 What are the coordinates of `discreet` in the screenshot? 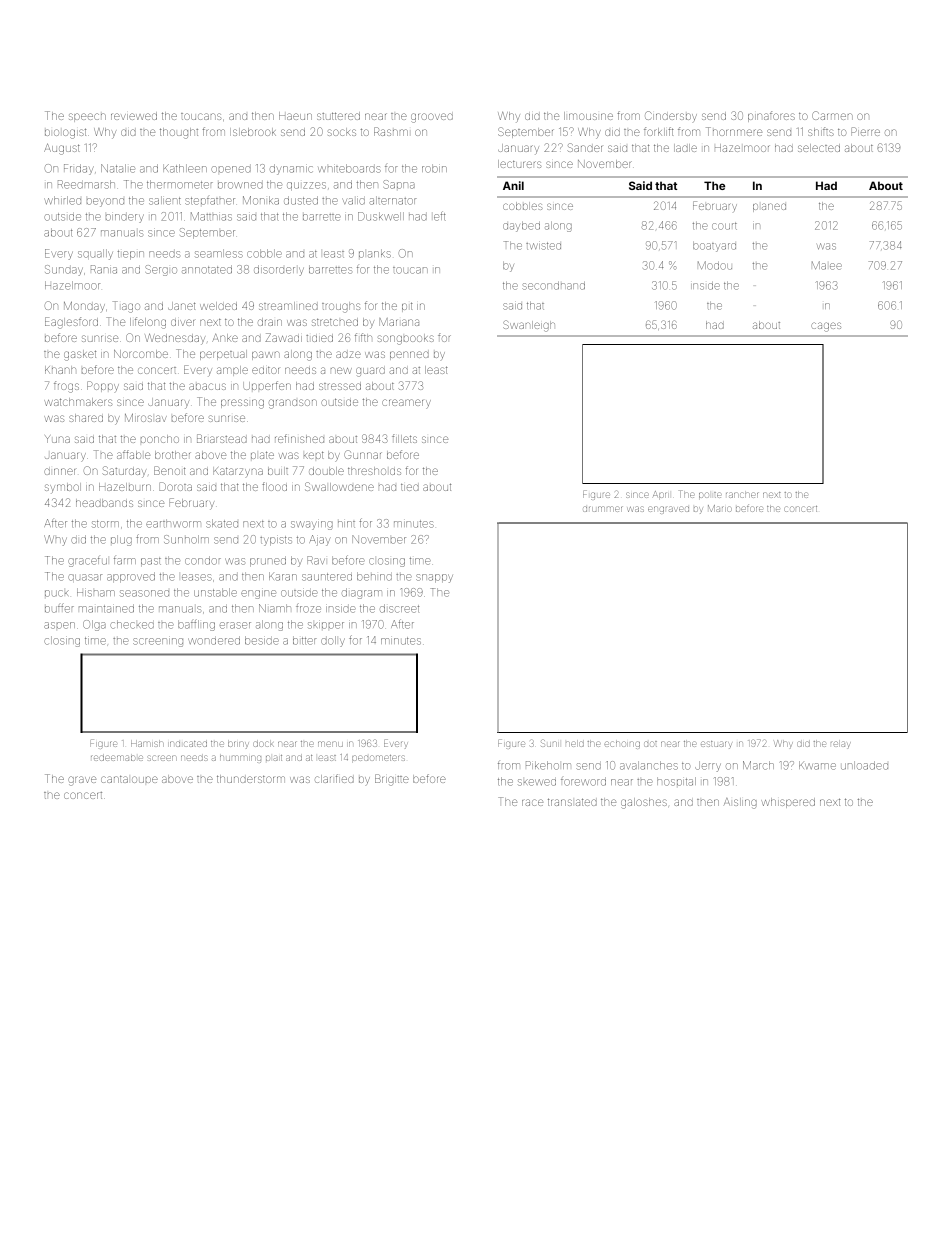 It's located at (399, 608).
